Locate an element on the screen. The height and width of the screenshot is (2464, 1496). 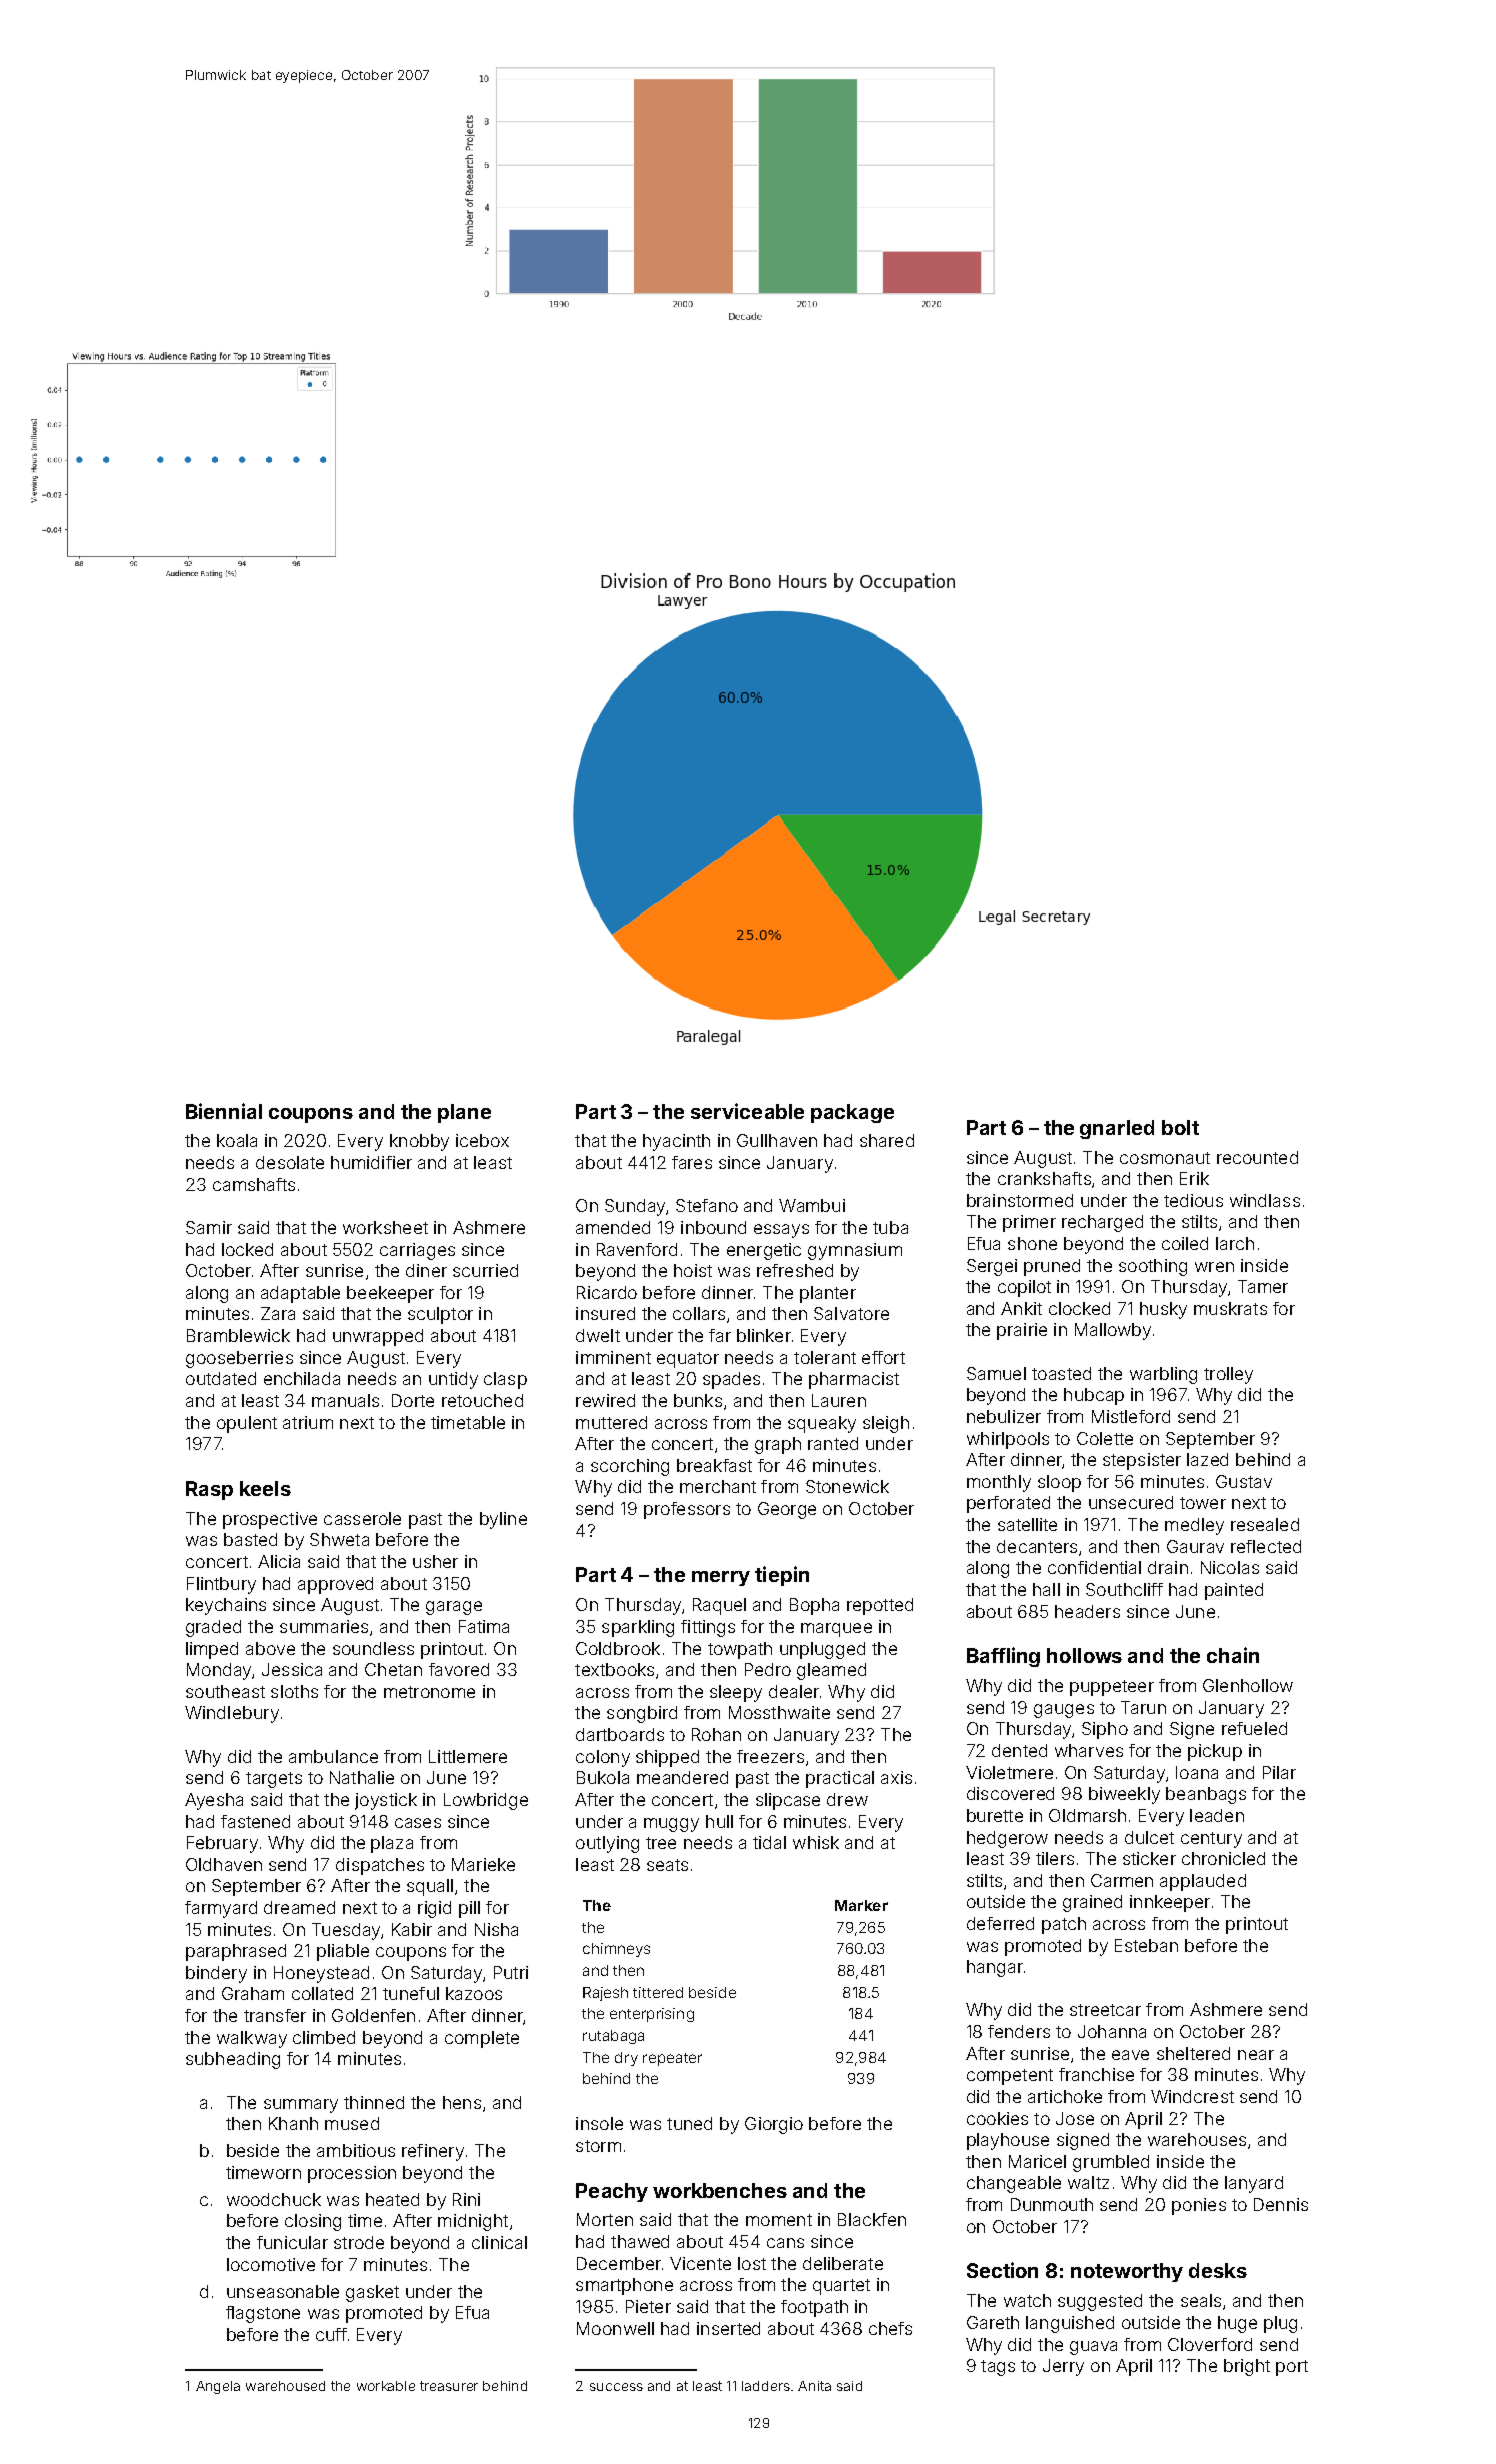
soothing is located at coordinates (1153, 1267).
